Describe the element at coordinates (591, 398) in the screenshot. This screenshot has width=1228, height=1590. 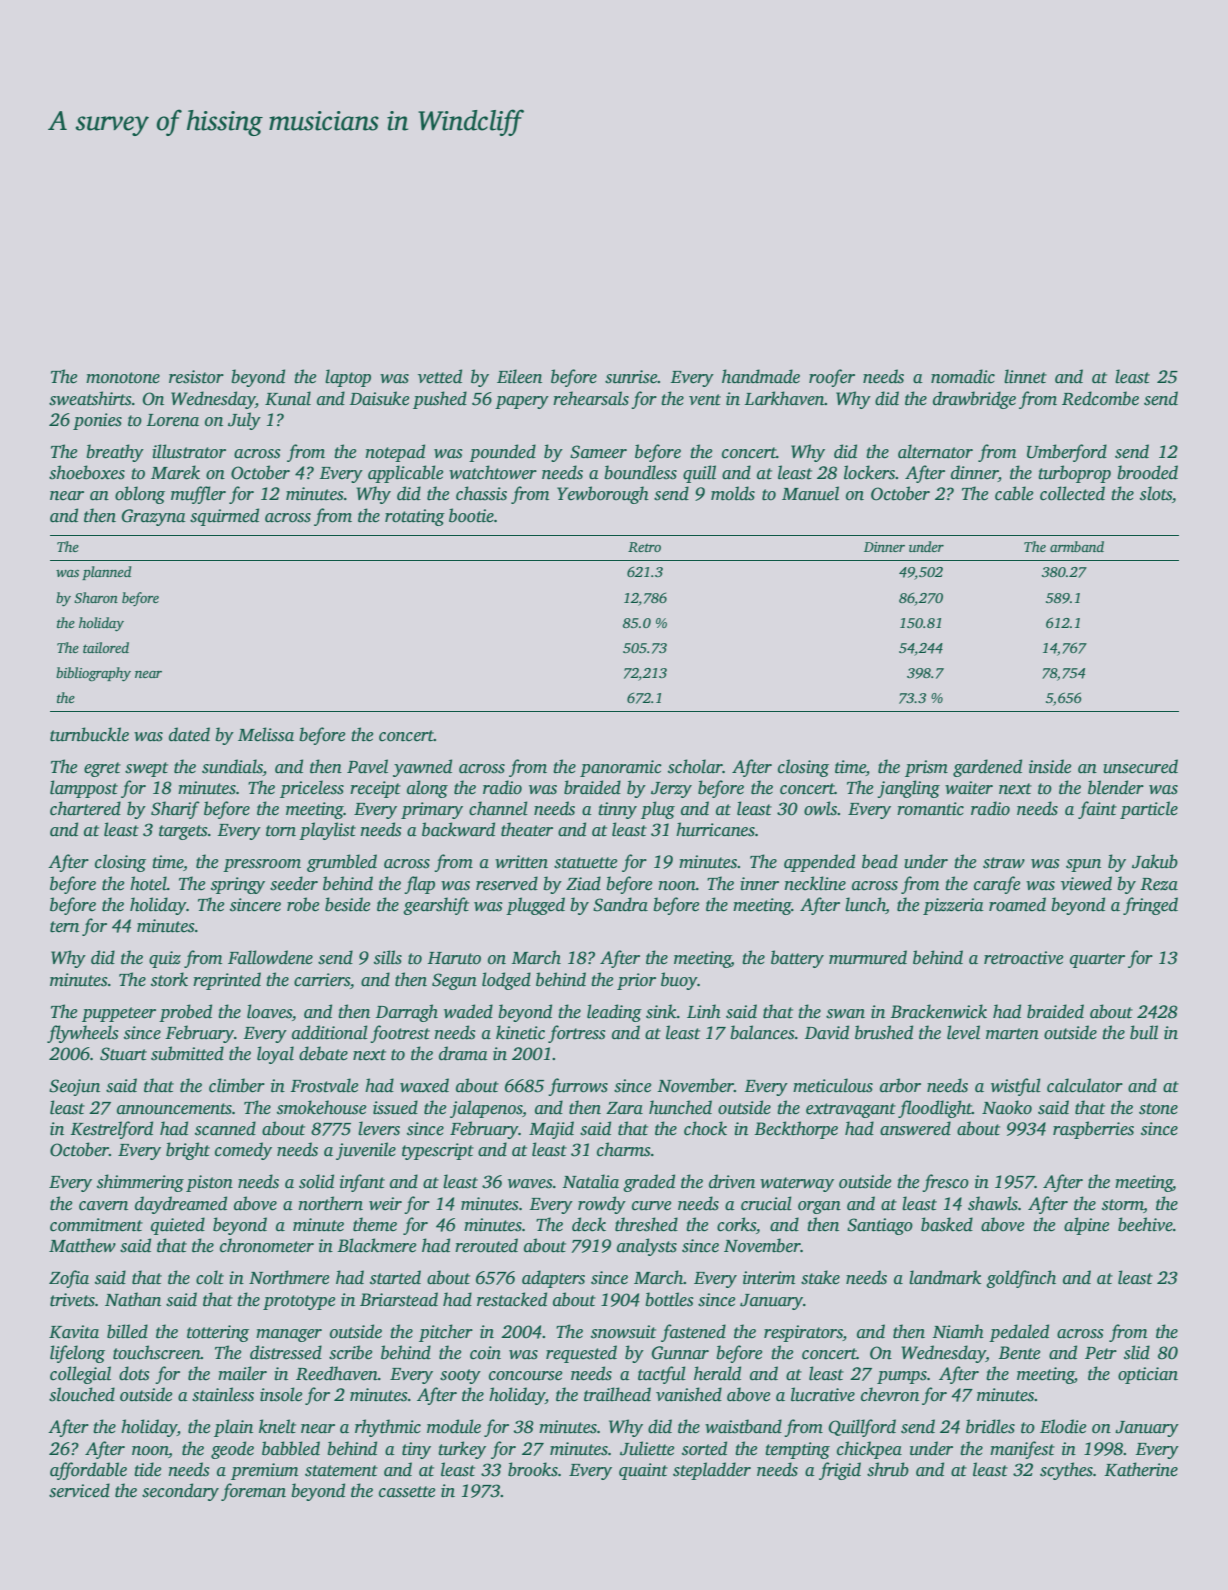
I see `rehearsals` at that location.
